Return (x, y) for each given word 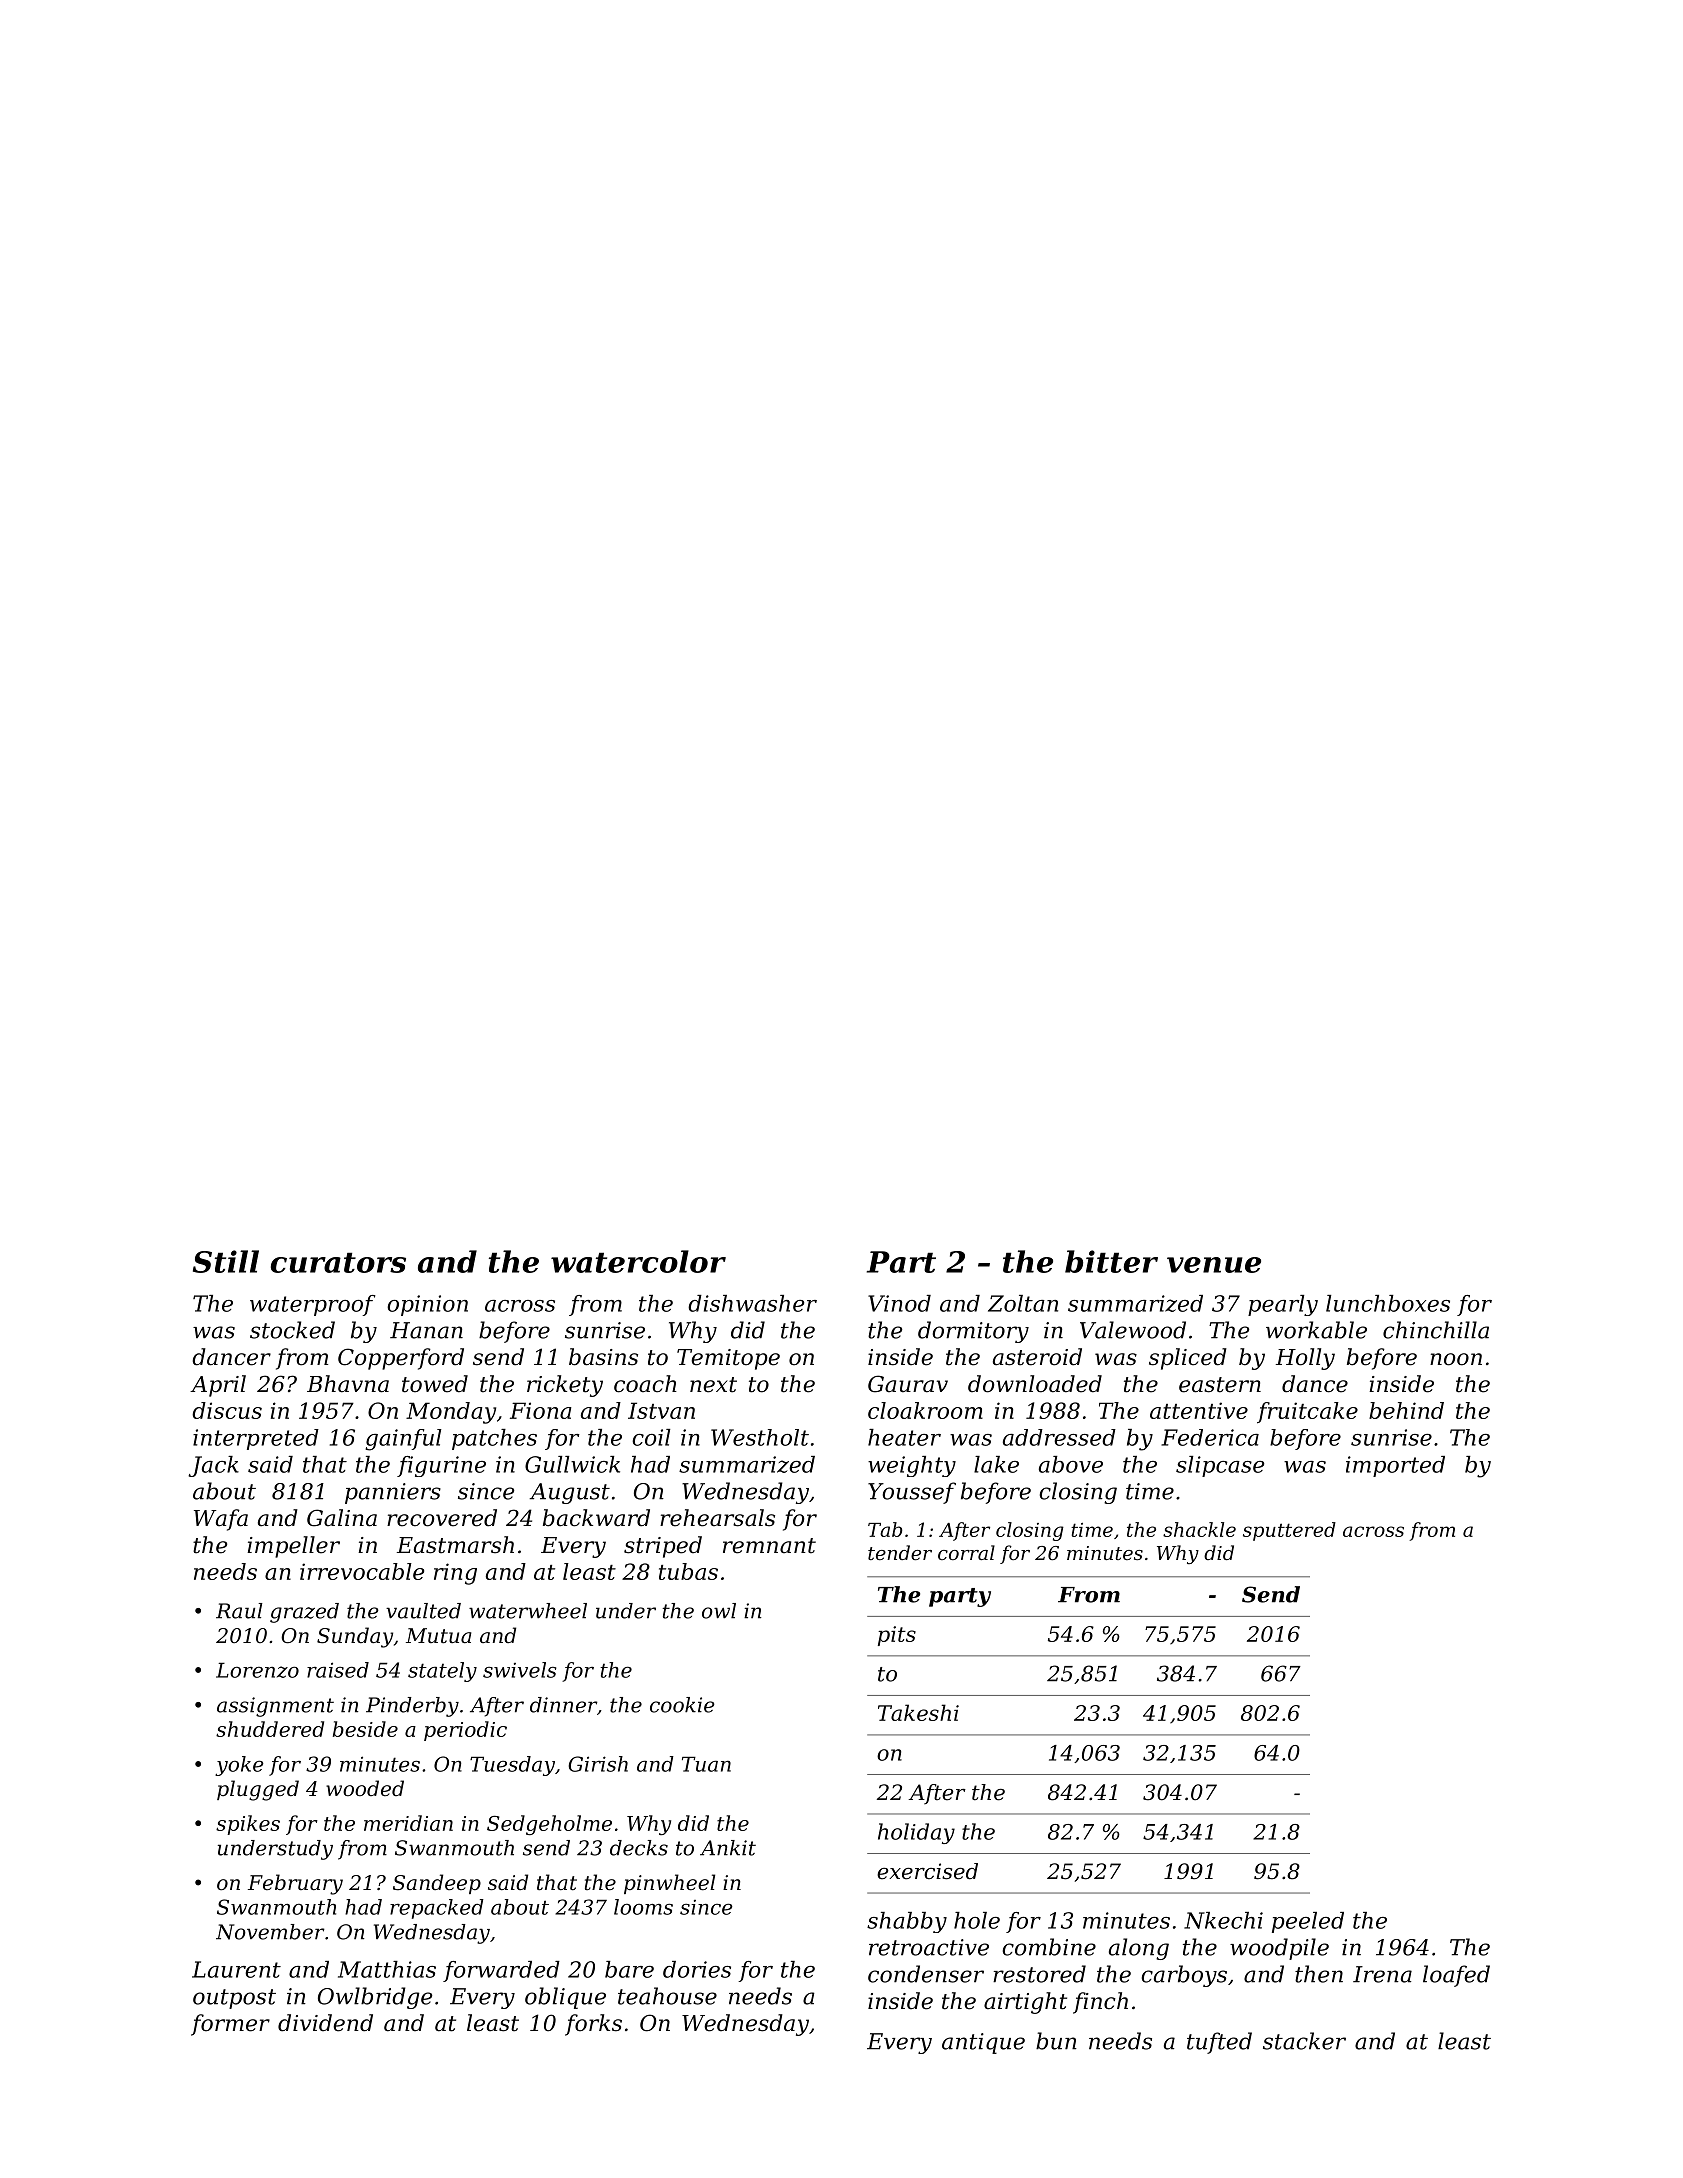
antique (983, 2043)
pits (897, 1636)
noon (1456, 1359)
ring (455, 1574)
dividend (325, 2023)
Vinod (899, 1303)
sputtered (1289, 1531)
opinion (427, 1305)
